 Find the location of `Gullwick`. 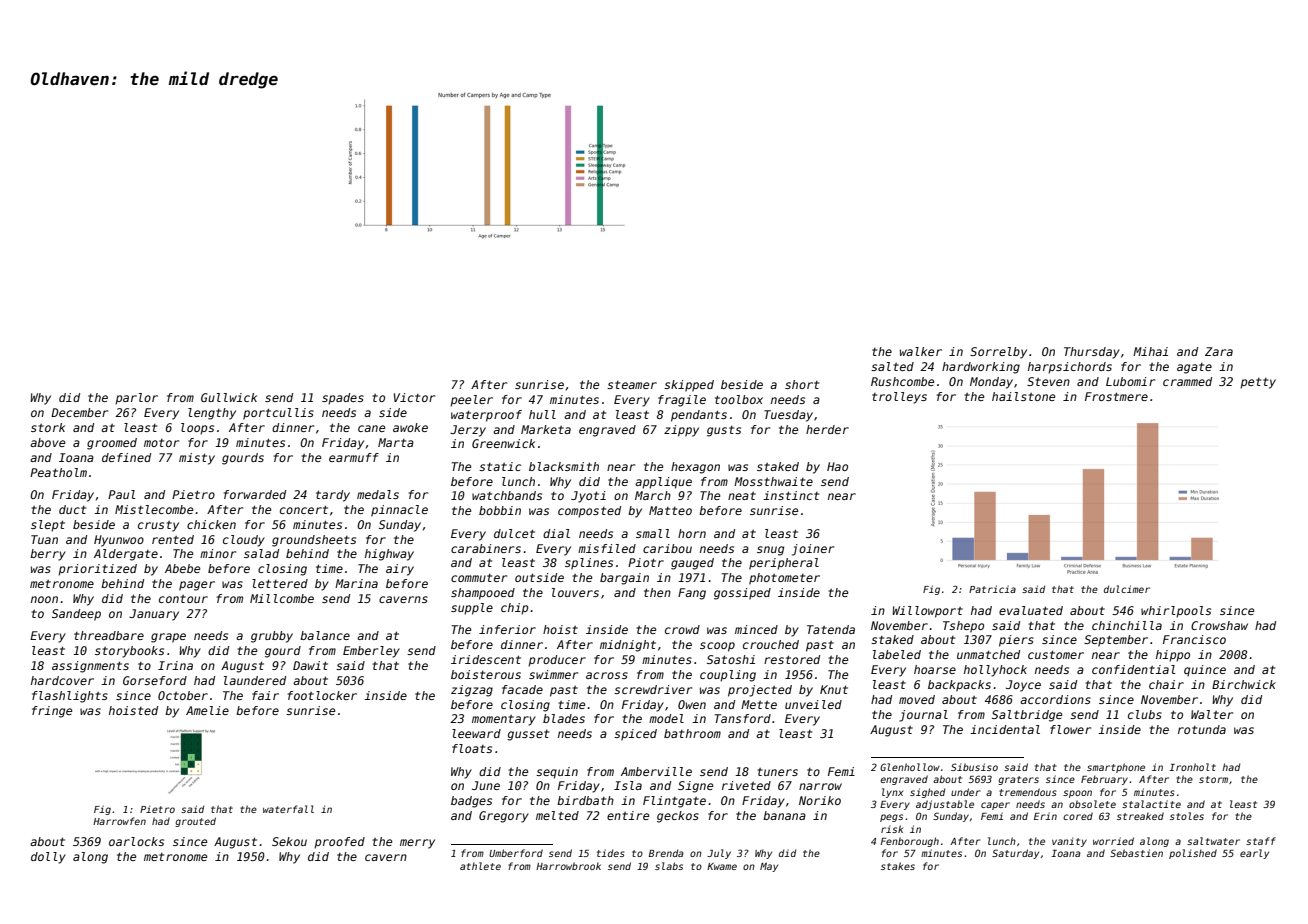

Gullwick is located at coordinates (229, 397).
